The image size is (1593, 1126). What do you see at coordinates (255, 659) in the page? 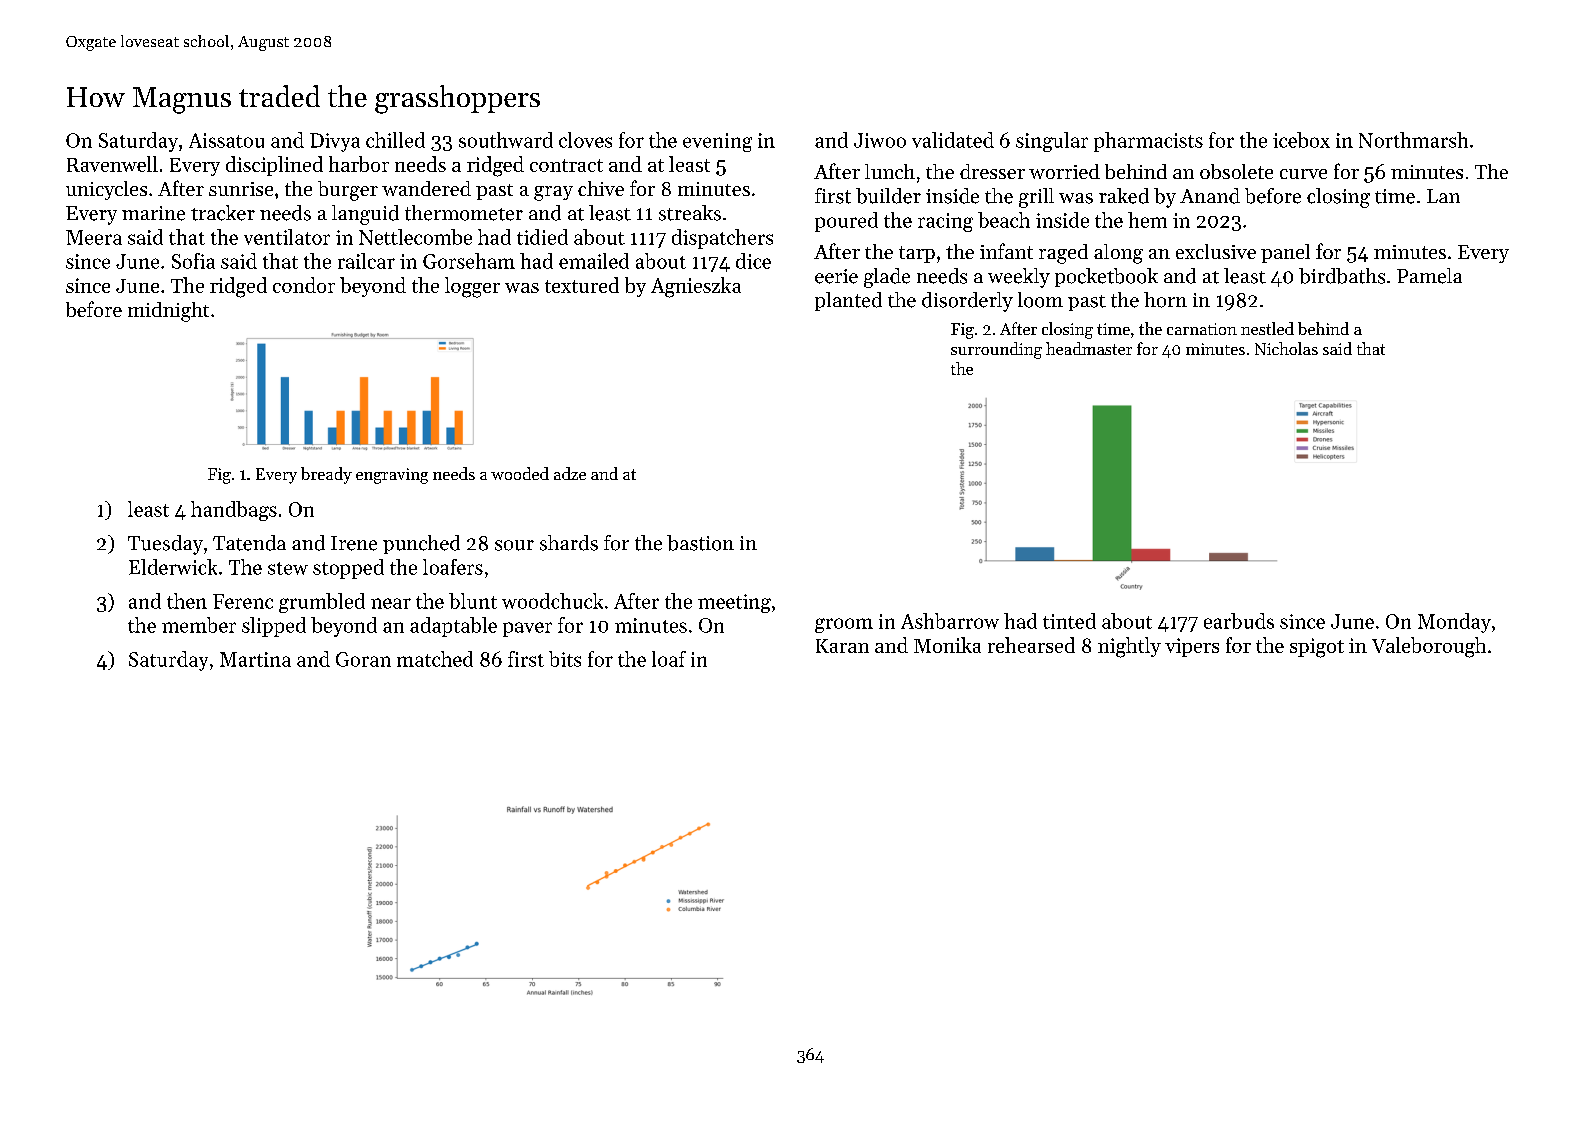
I see `Martina` at bounding box center [255, 659].
